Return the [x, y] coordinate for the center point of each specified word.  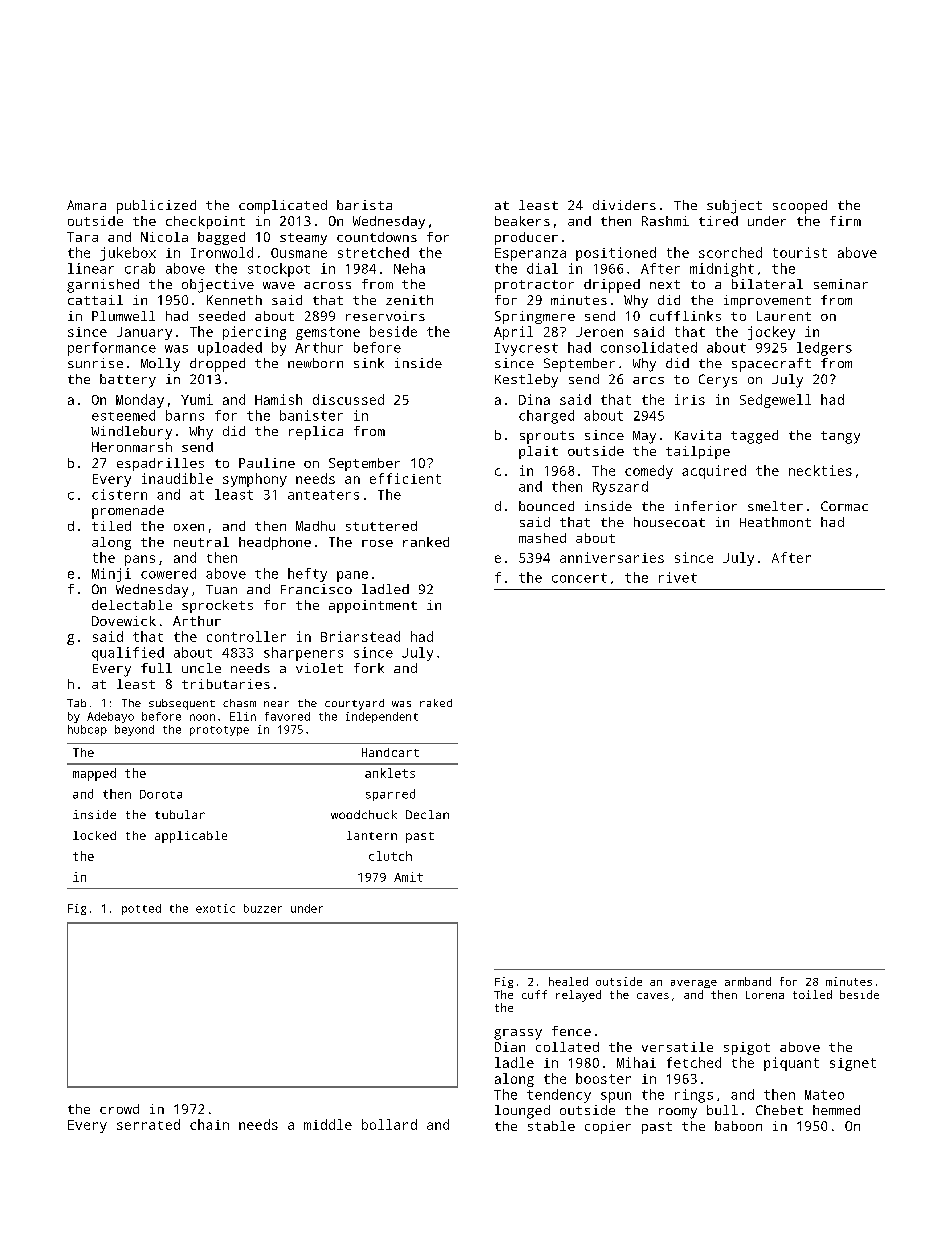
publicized [156, 207]
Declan [427, 814]
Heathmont [775, 522]
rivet [678, 577]
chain [209, 1124]
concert [579, 578]
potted [141, 909]
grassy [518, 1034]
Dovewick [124, 621]
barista [364, 205]
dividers [624, 205]
